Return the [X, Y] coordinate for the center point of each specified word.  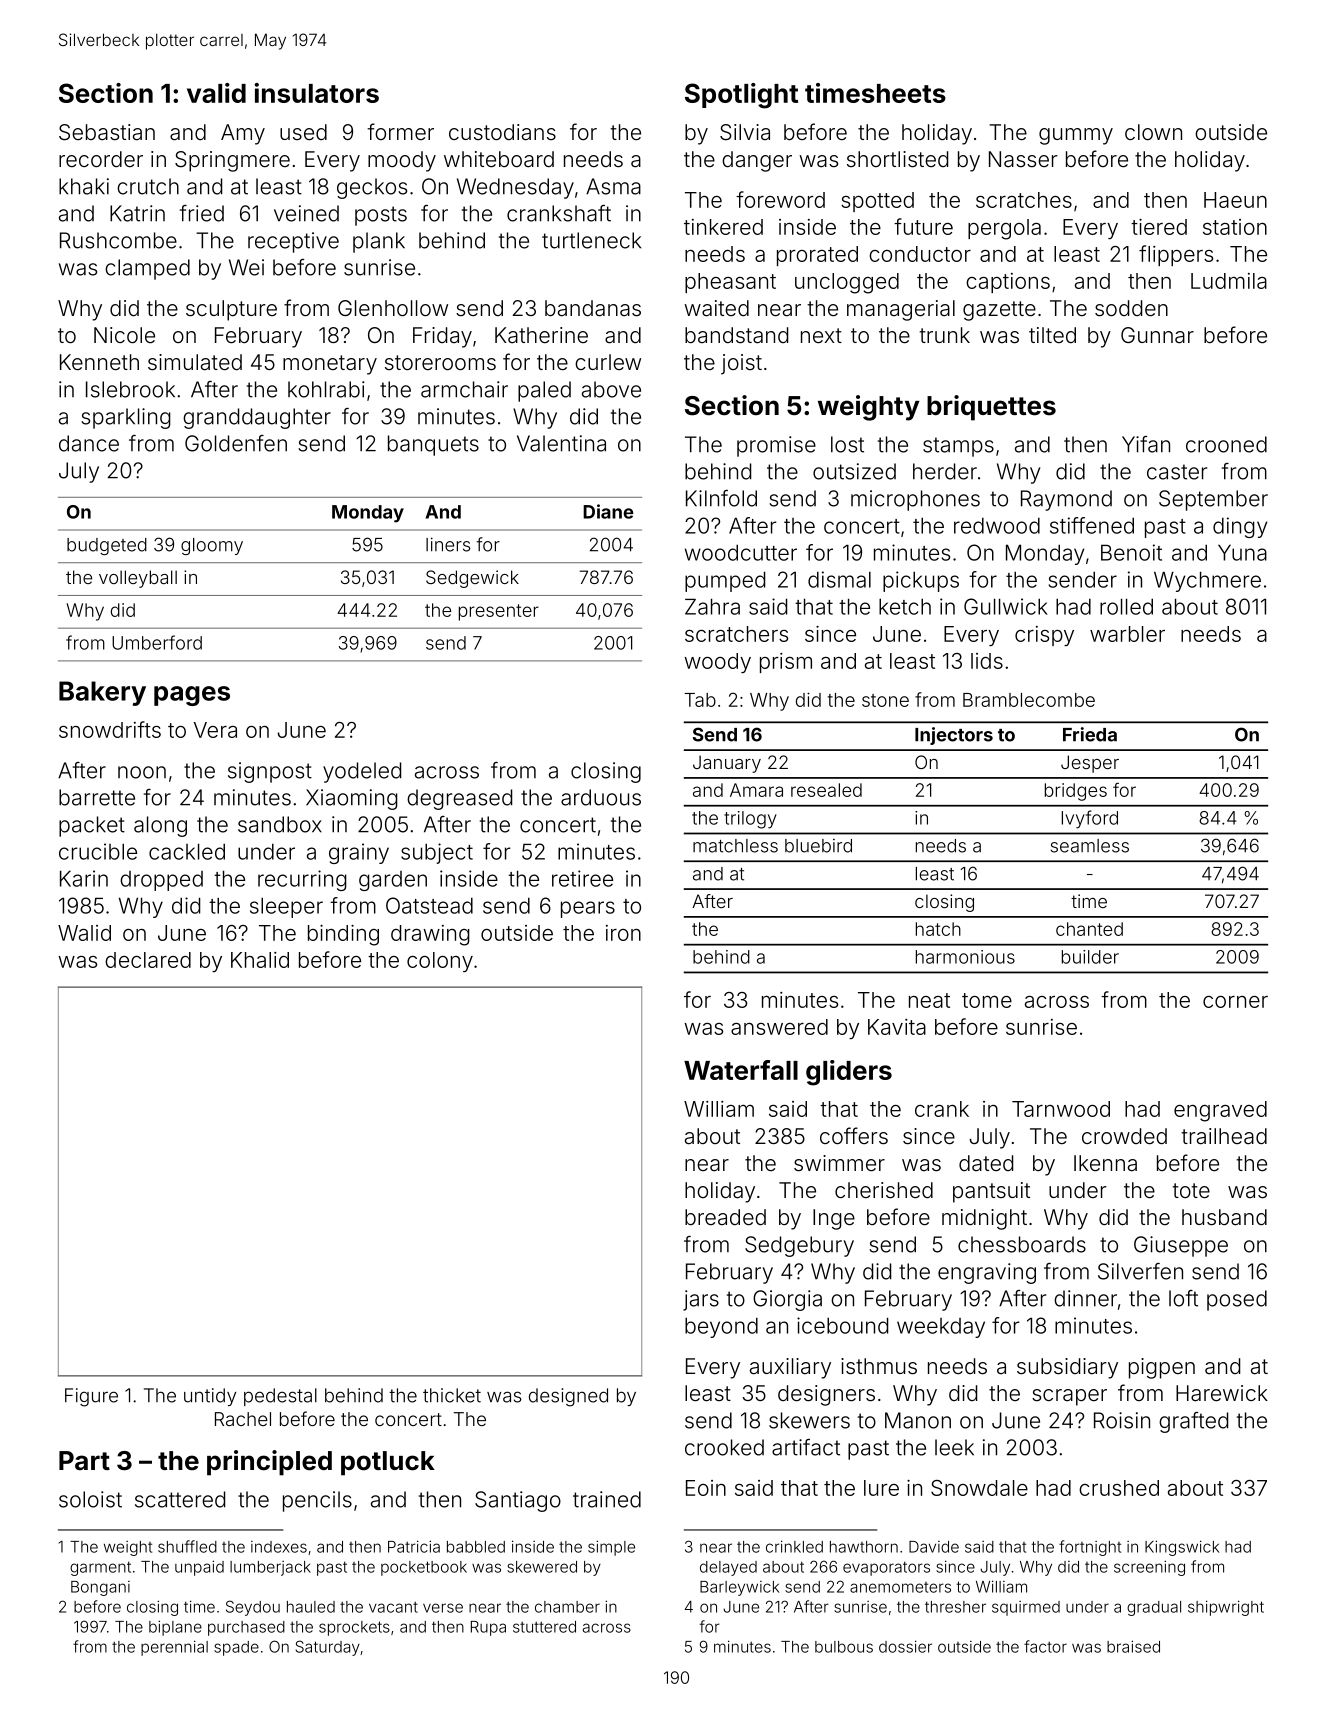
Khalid [260, 960]
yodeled [362, 772]
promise [776, 446]
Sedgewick [472, 579]
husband [1224, 1217]
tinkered [723, 227]
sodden [1131, 308]
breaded [725, 1217]
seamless [1090, 846]
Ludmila [1229, 281]
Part [84, 1461]
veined [306, 213]
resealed [826, 790]
